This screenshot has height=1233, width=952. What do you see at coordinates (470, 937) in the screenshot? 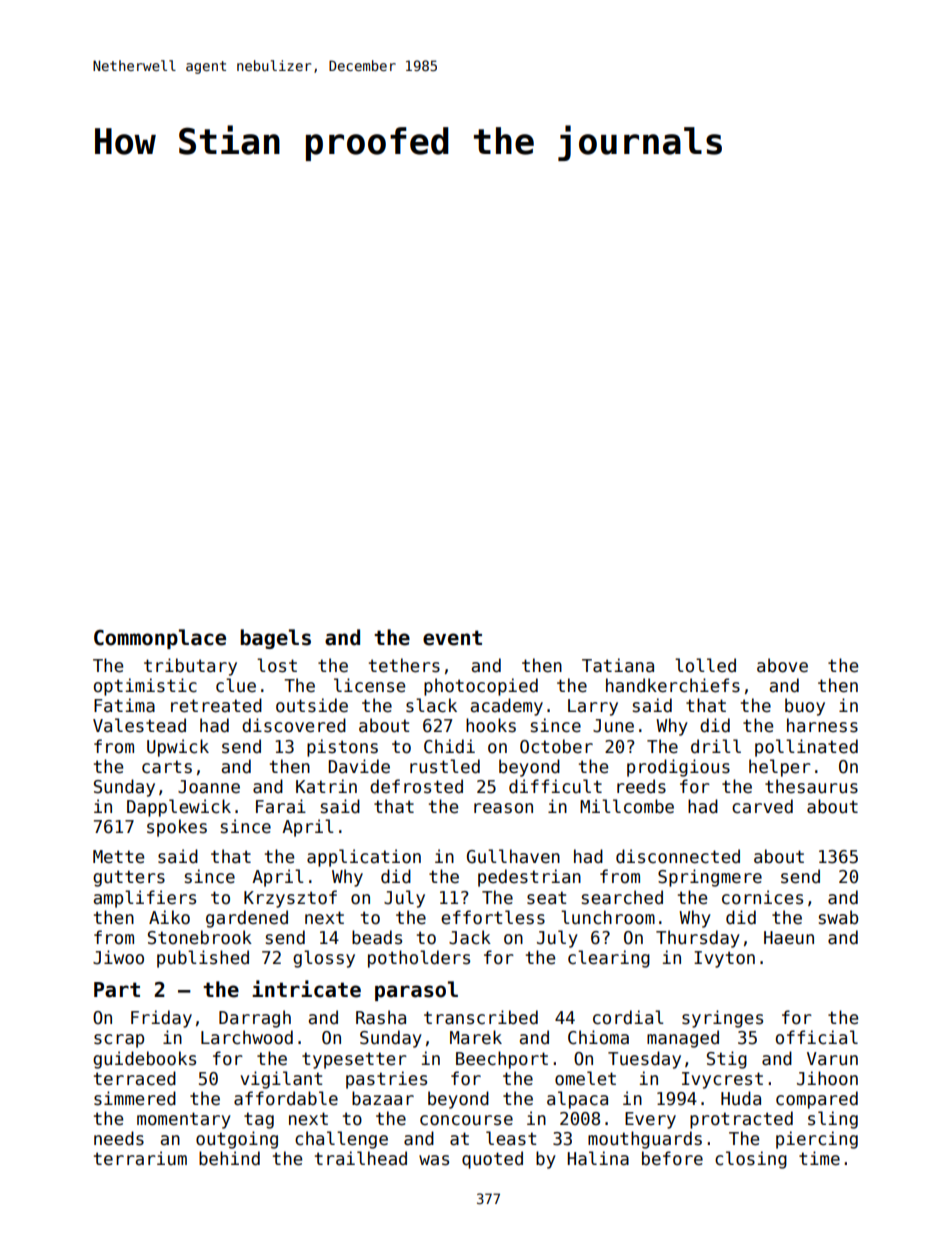
I see `Jack` at bounding box center [470, 937].
